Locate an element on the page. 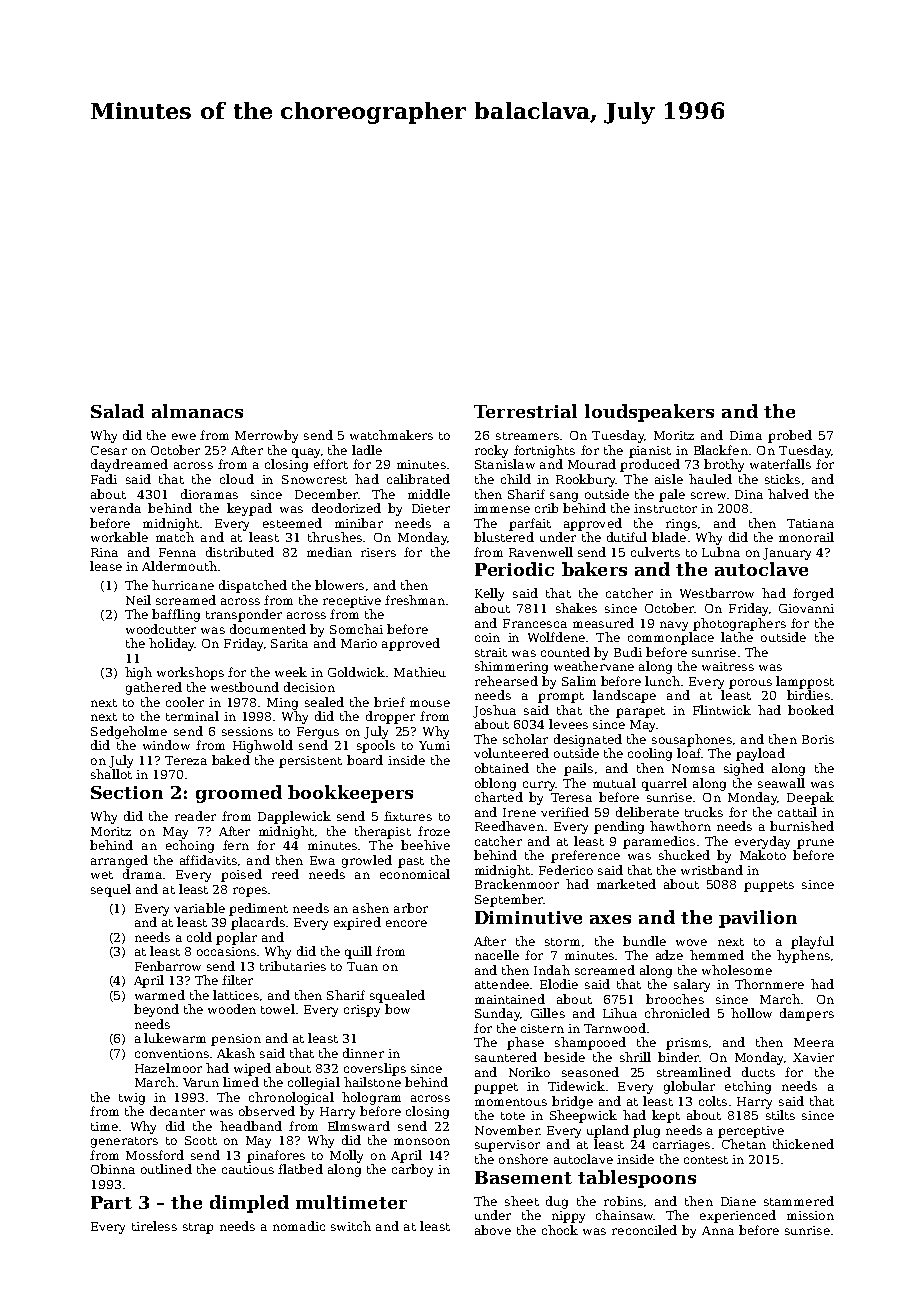  loudspeakers is located at coordinates (649, 413).
